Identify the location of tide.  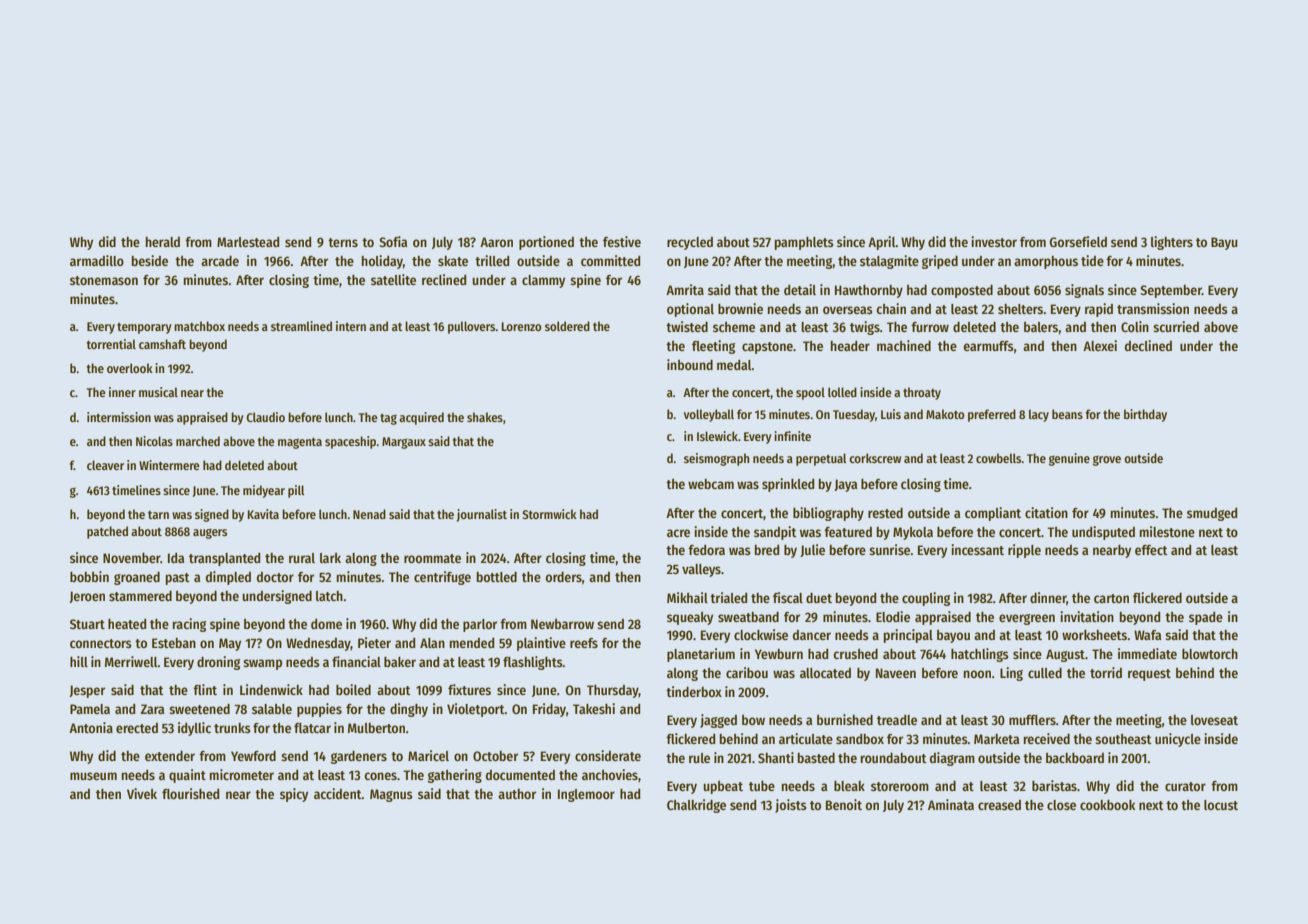
(1092, 260).
